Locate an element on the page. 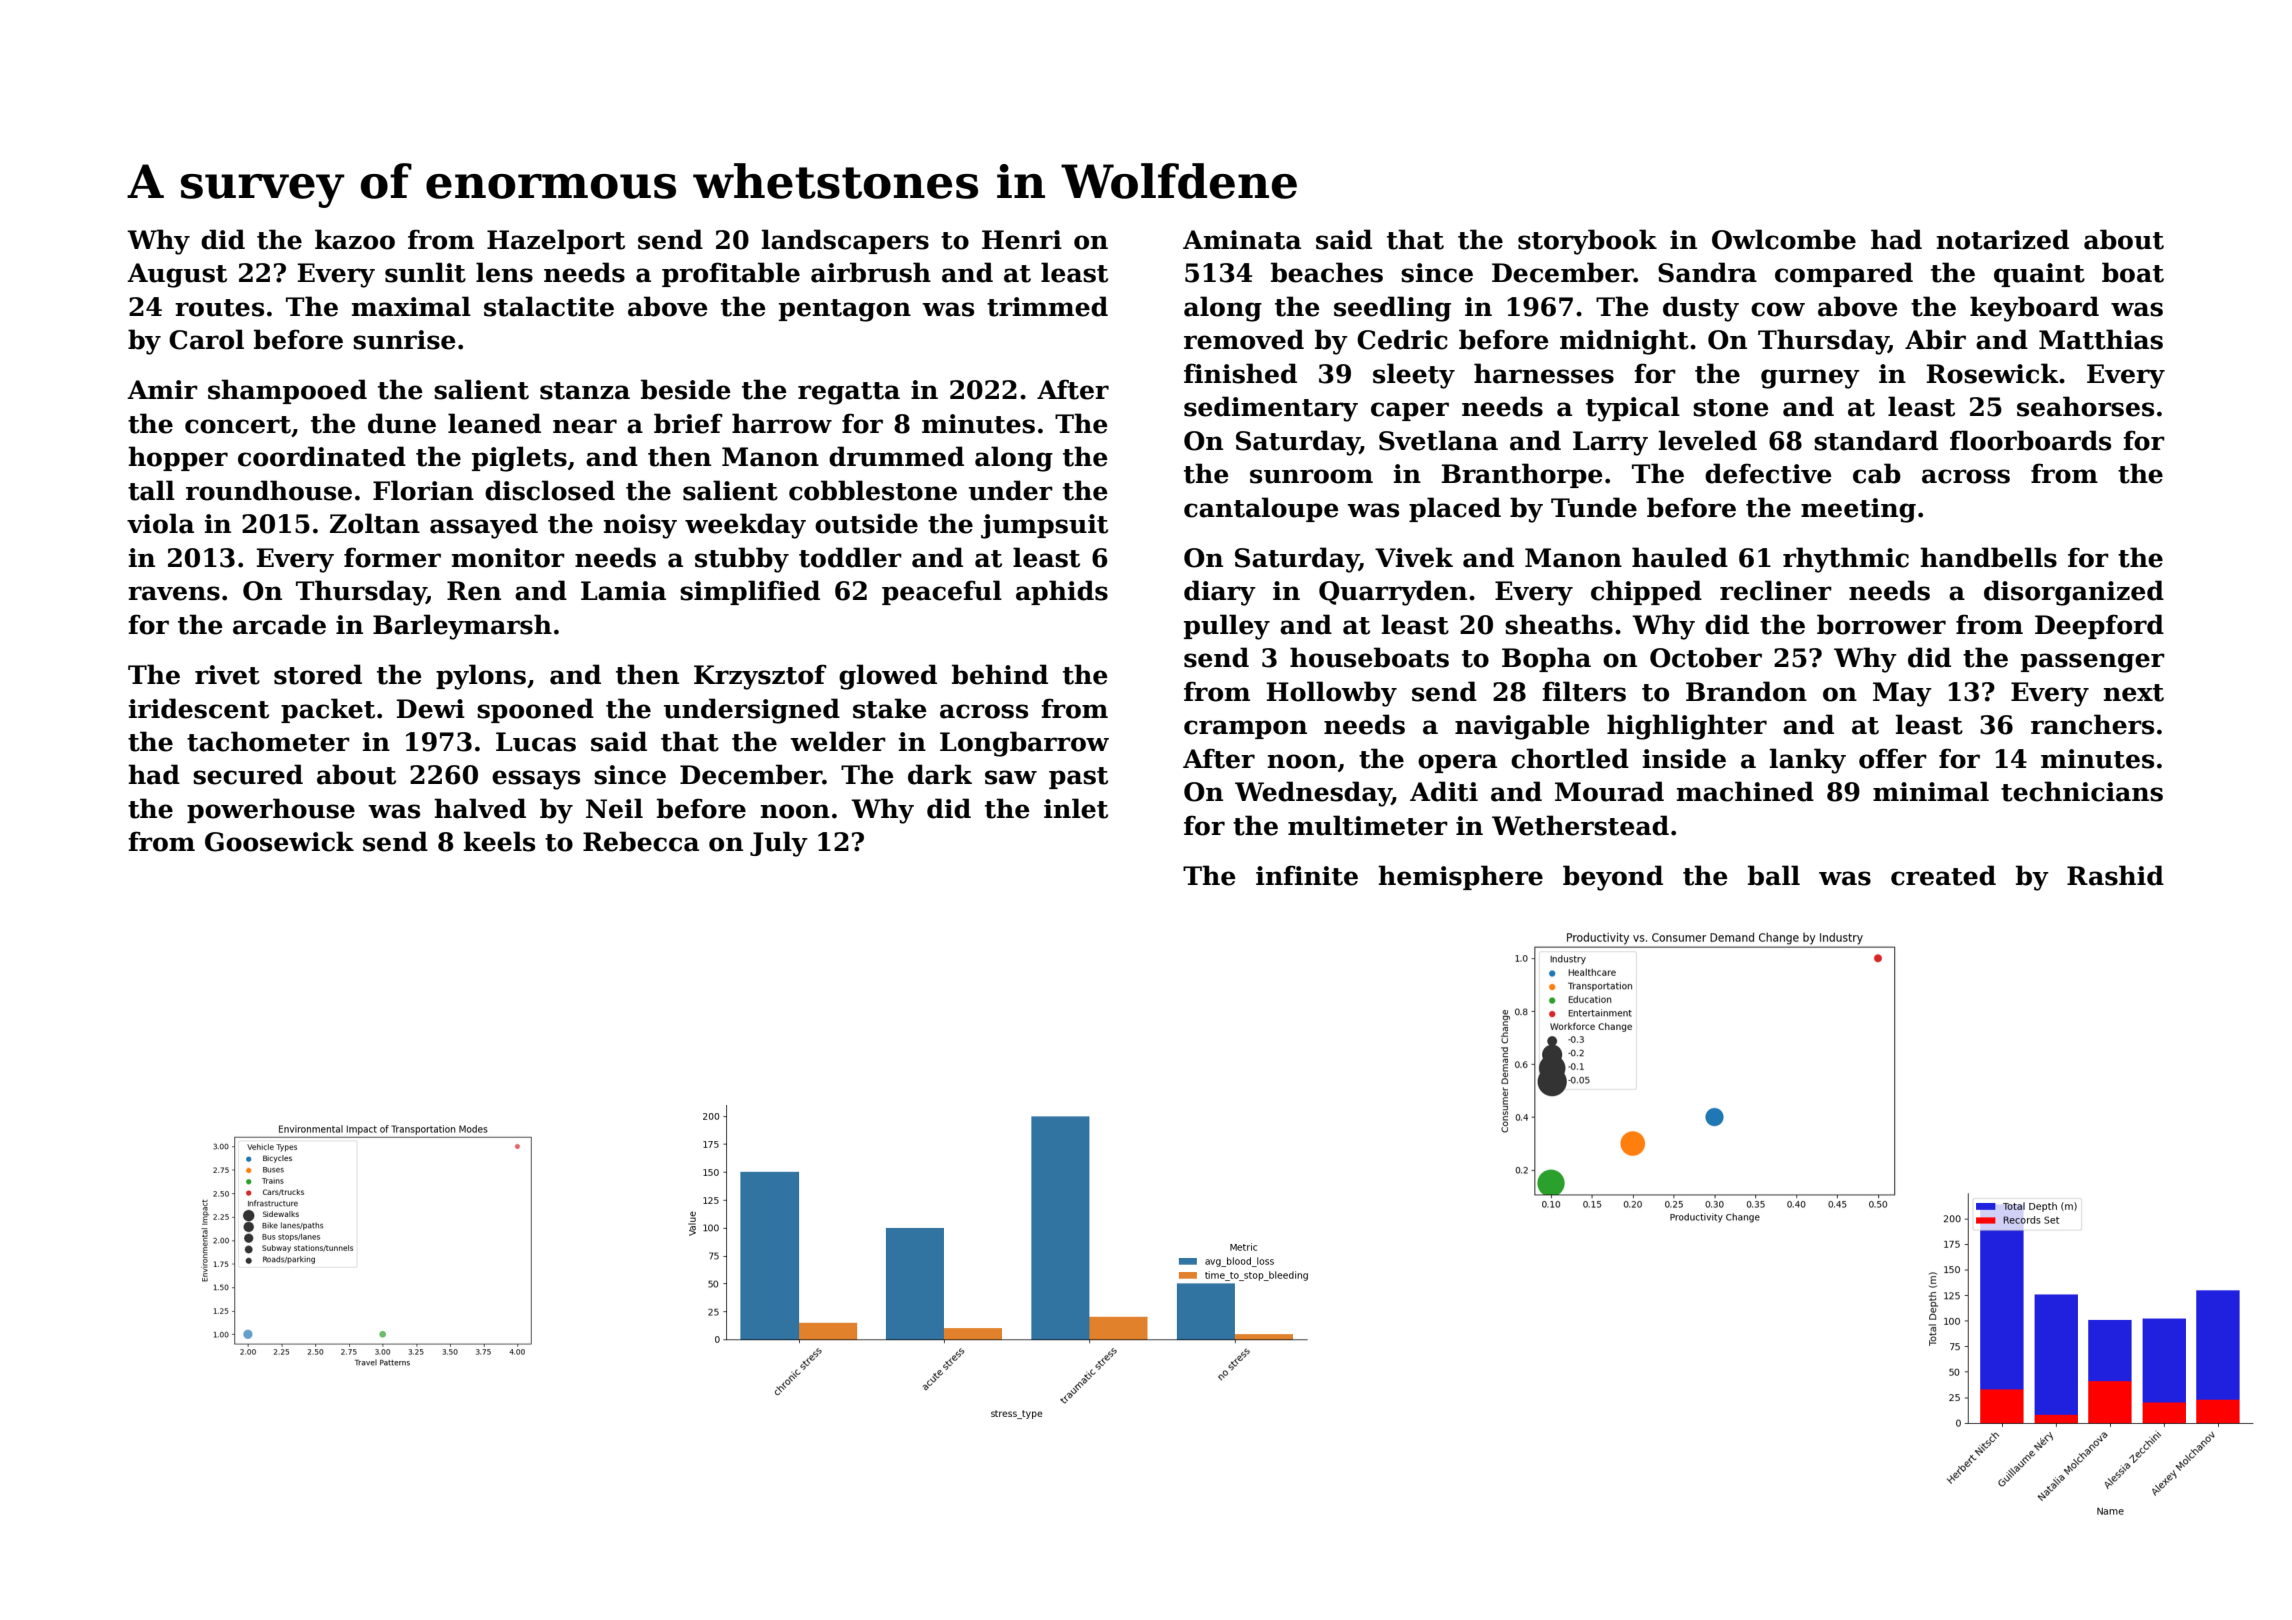 The height and width of the image is (1620, 2292). Svetlana is located at coordinates (1438, 440).
